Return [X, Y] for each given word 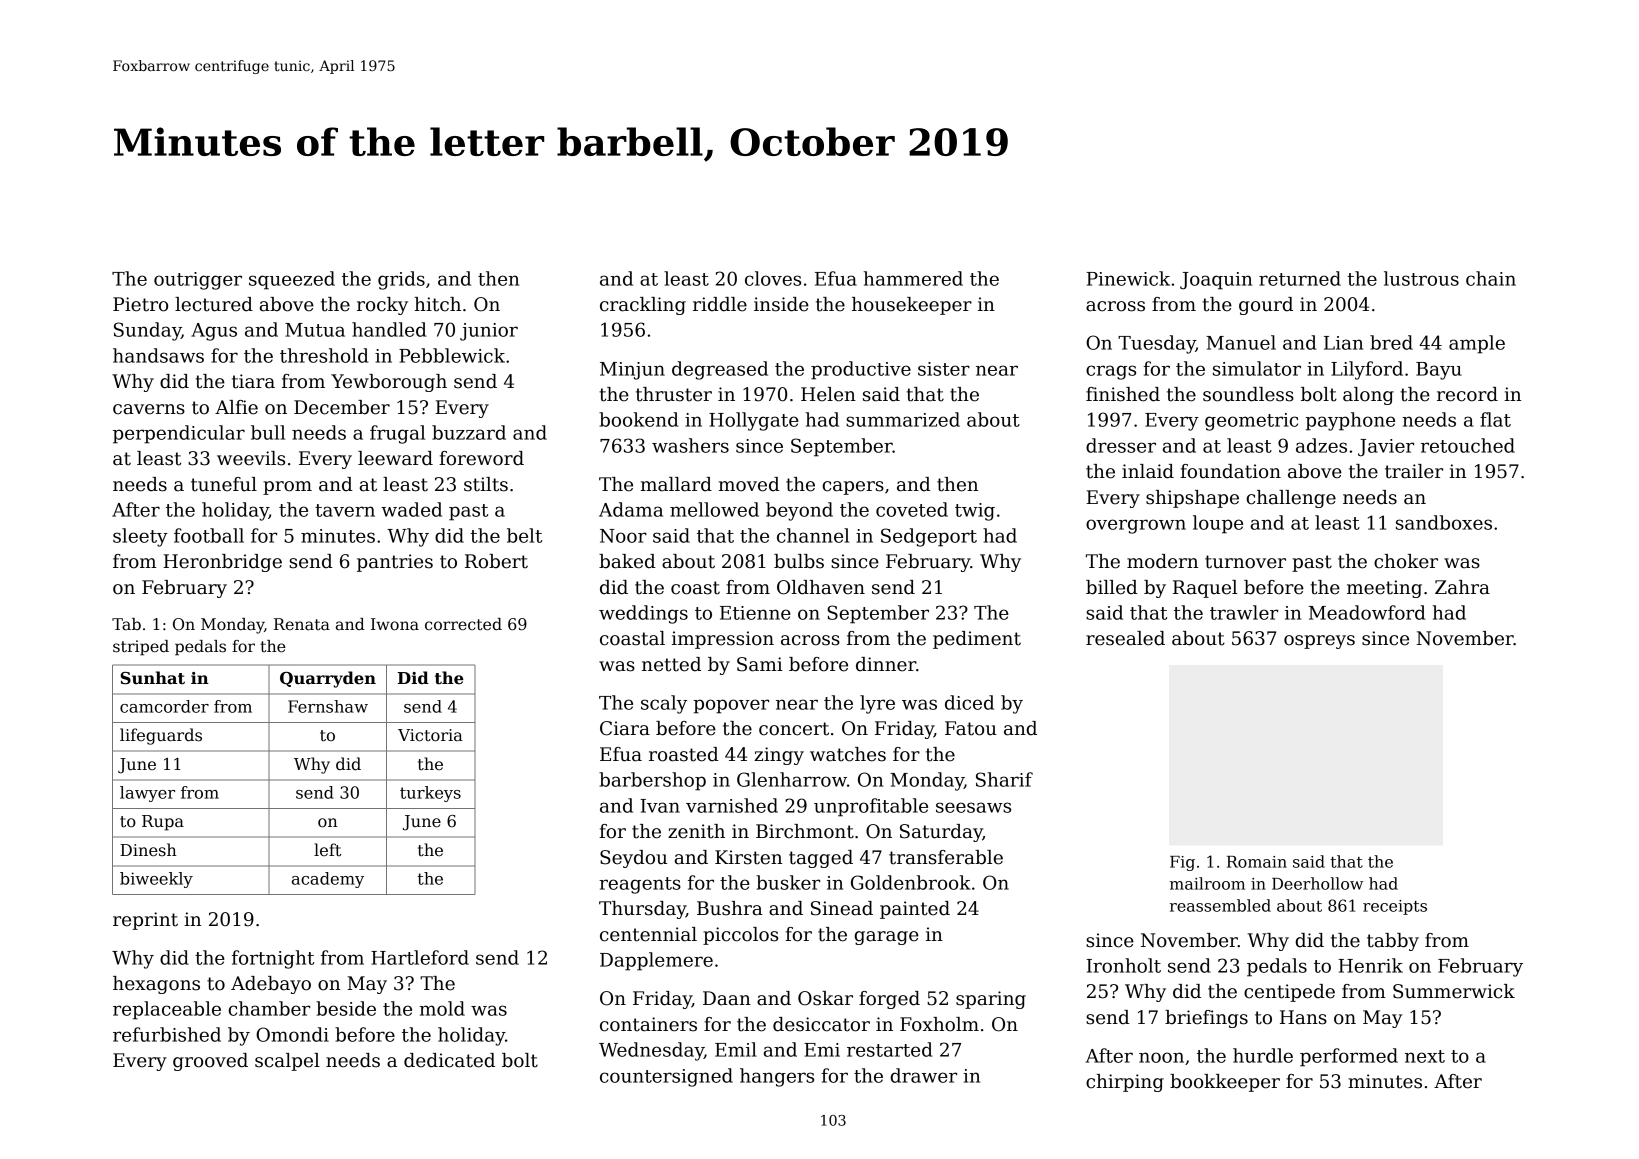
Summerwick [1454, 991]
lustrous [1421, 278]
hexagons [156, 985]
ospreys [1319, 642]
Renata [302, 624]
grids [401, 280]
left [327, 849]
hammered [913, 278]
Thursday [642, 910]
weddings [643, 614]
